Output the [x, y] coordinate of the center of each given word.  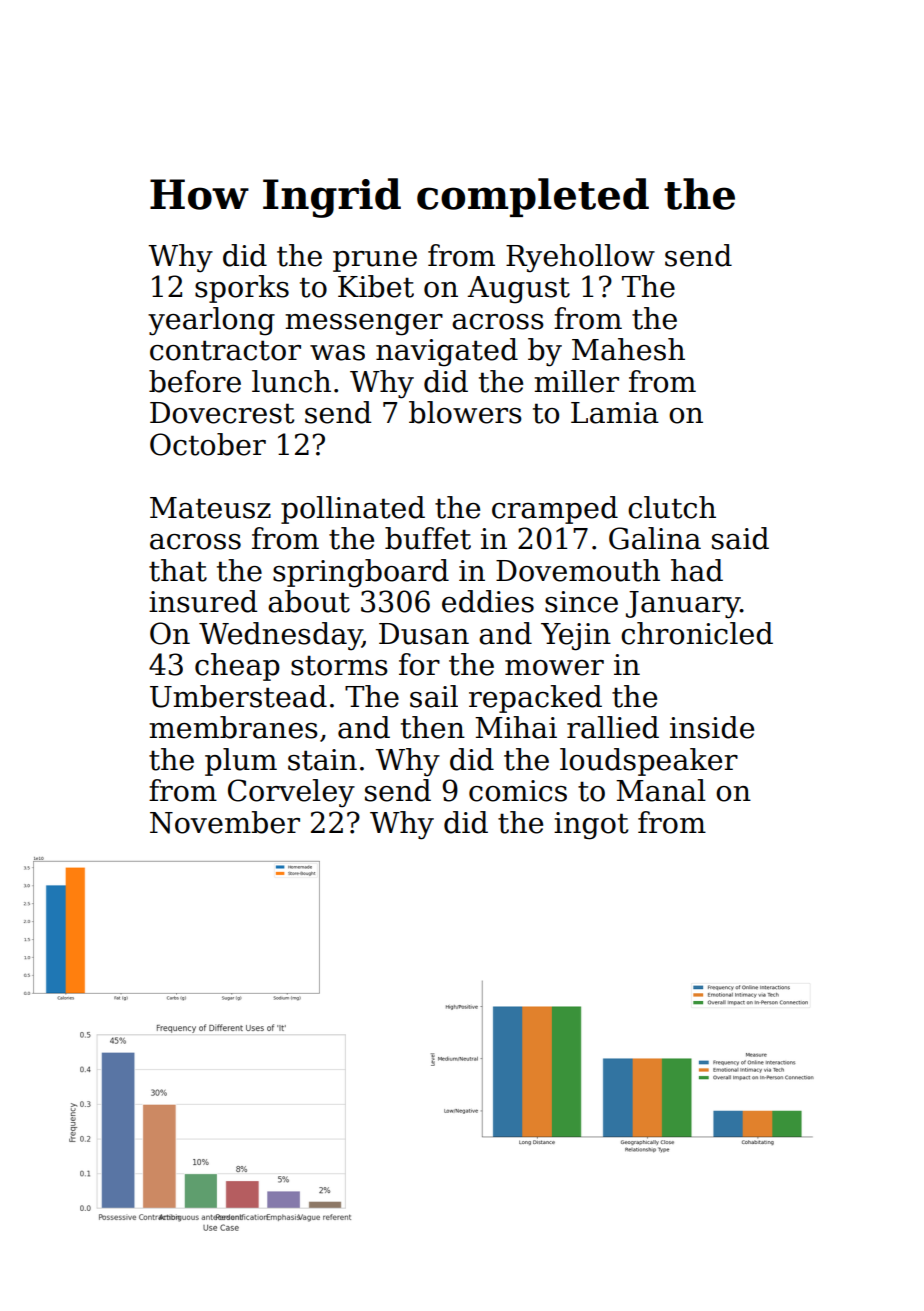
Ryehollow [580, 258]
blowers [465, 412]
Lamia [615, 413]
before [195, 381]
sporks [242, 289]
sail [434, 696]
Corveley [291, 793]
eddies [488, 601]
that [178, 570]
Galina [655, 538]
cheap [237, 667]
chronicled [697, 633]
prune [375, 261]
